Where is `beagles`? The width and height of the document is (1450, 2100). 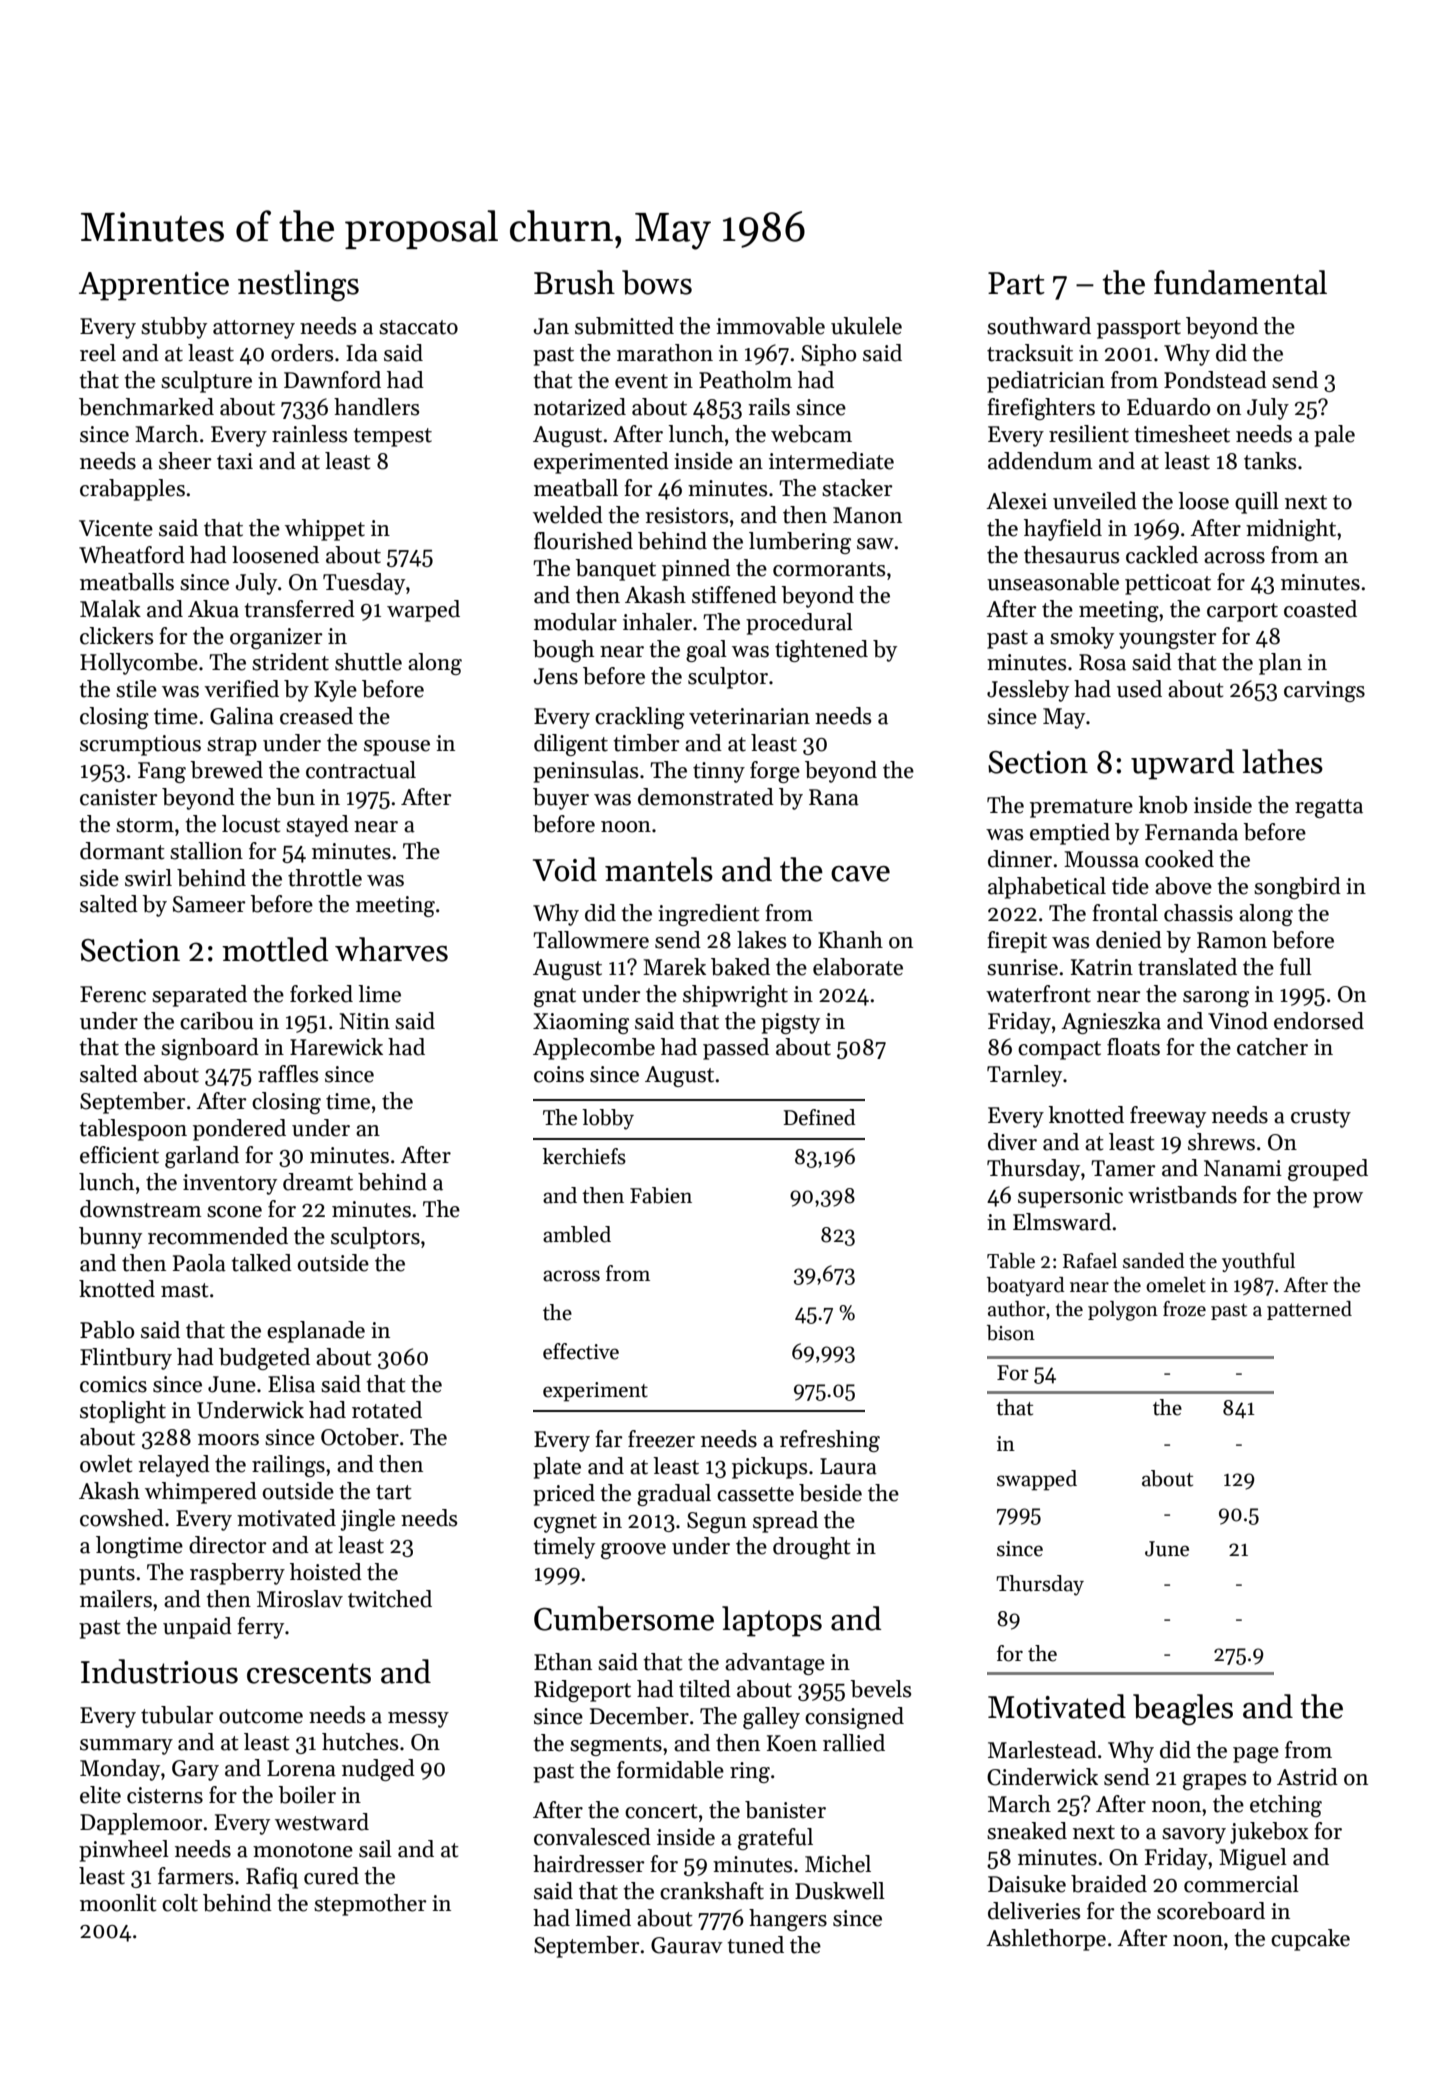 beagles is located at coordinates (1183, 1709).
